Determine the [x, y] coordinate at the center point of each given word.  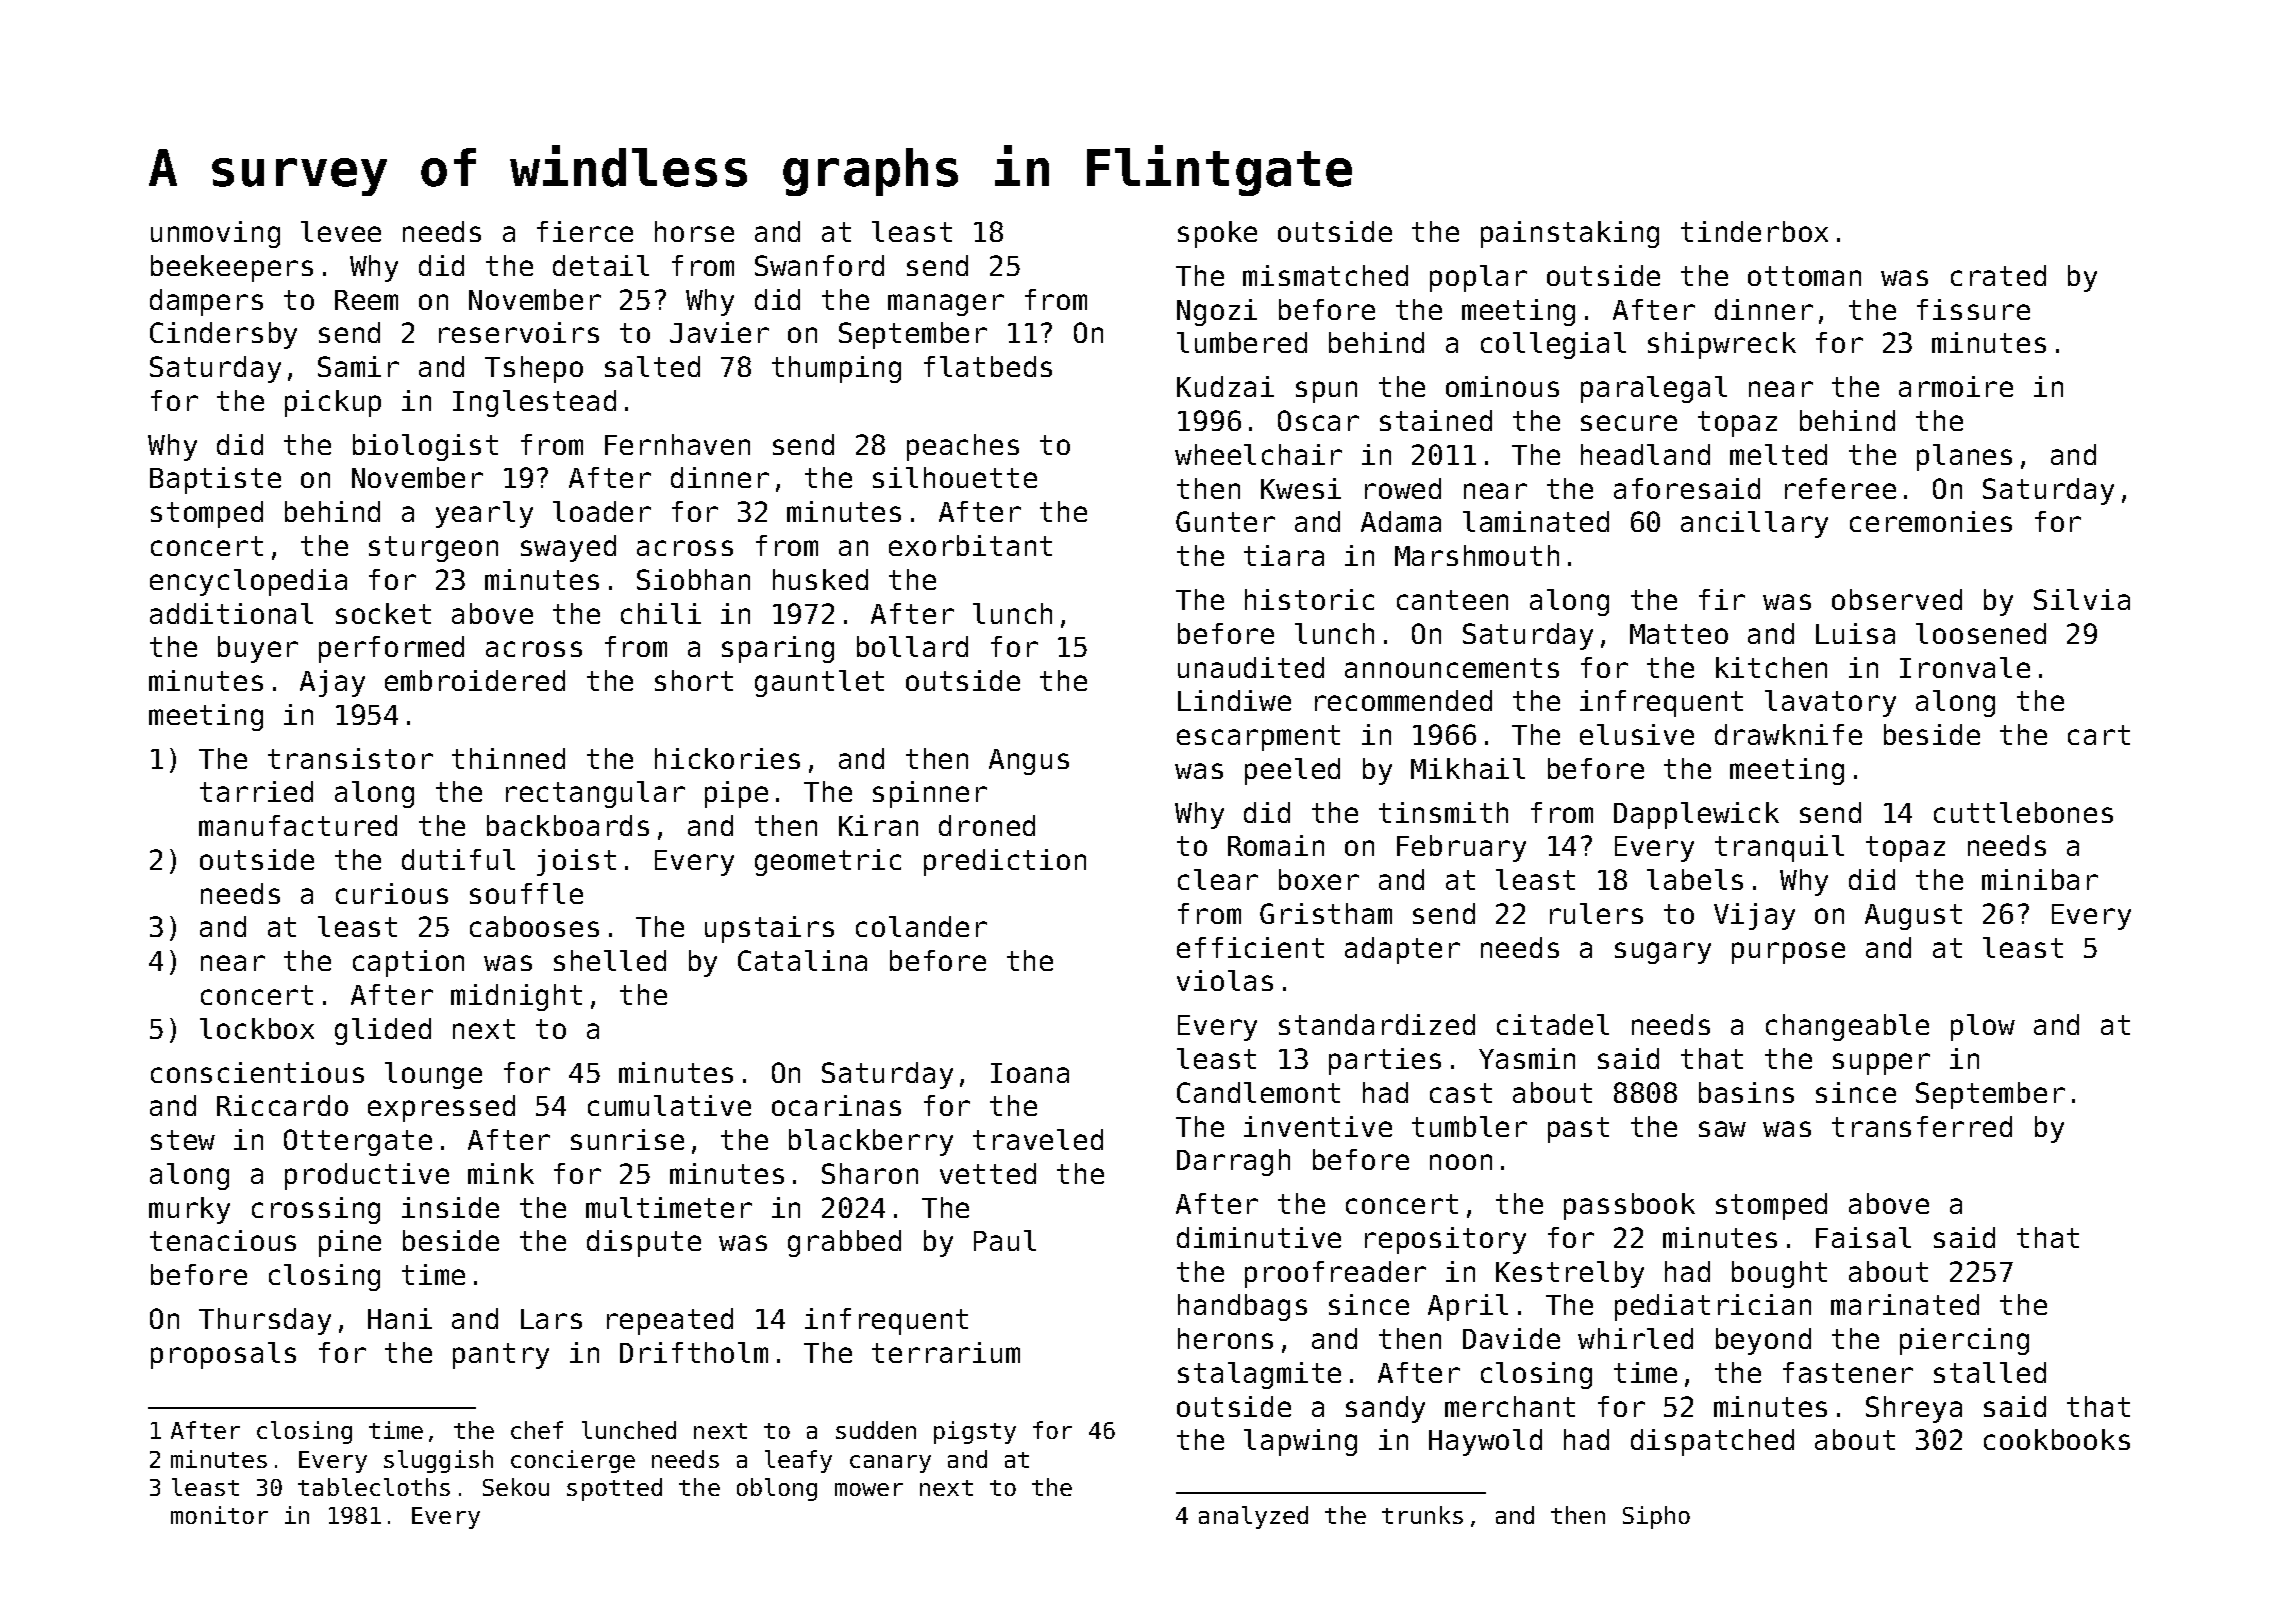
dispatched [1712, 1442]
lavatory [1830, 703]
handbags [1242, 1307]
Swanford [819, 265]
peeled [1292, 771]
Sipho [1656, 1517]
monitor [219, 1515]
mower [869, 1489]
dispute [644, 1243]
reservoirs [519, 332]
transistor [350, 758]
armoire [1956, 386]
